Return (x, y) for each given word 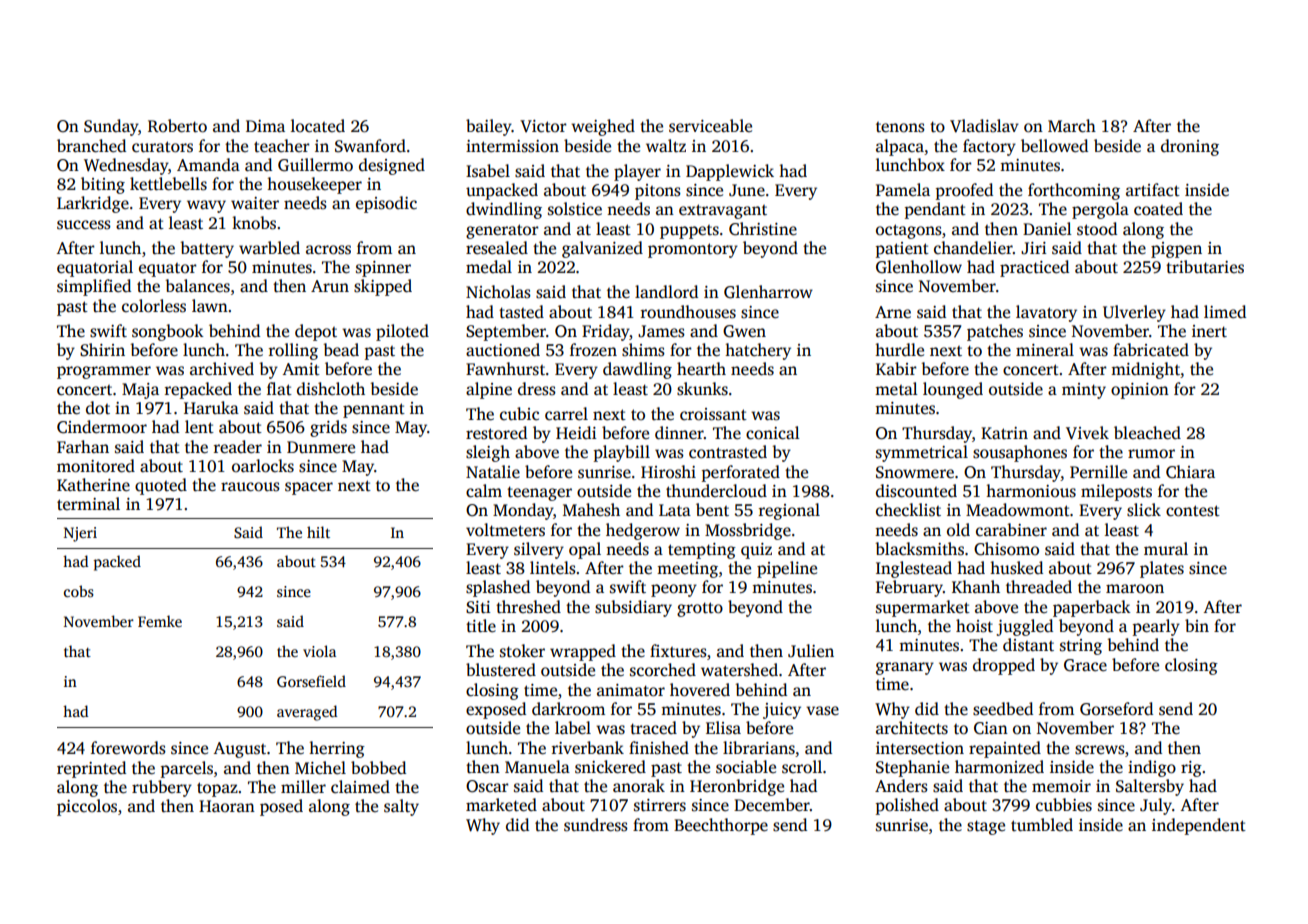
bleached (1147, 433)
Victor (543, 126)
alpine (489, 390)
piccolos (87, 807)
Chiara (1190, 472)
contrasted (728, 452)
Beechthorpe (721, 826)
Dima (265, 126)
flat (279, 388)
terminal (88, 503)
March (1072, 126)
